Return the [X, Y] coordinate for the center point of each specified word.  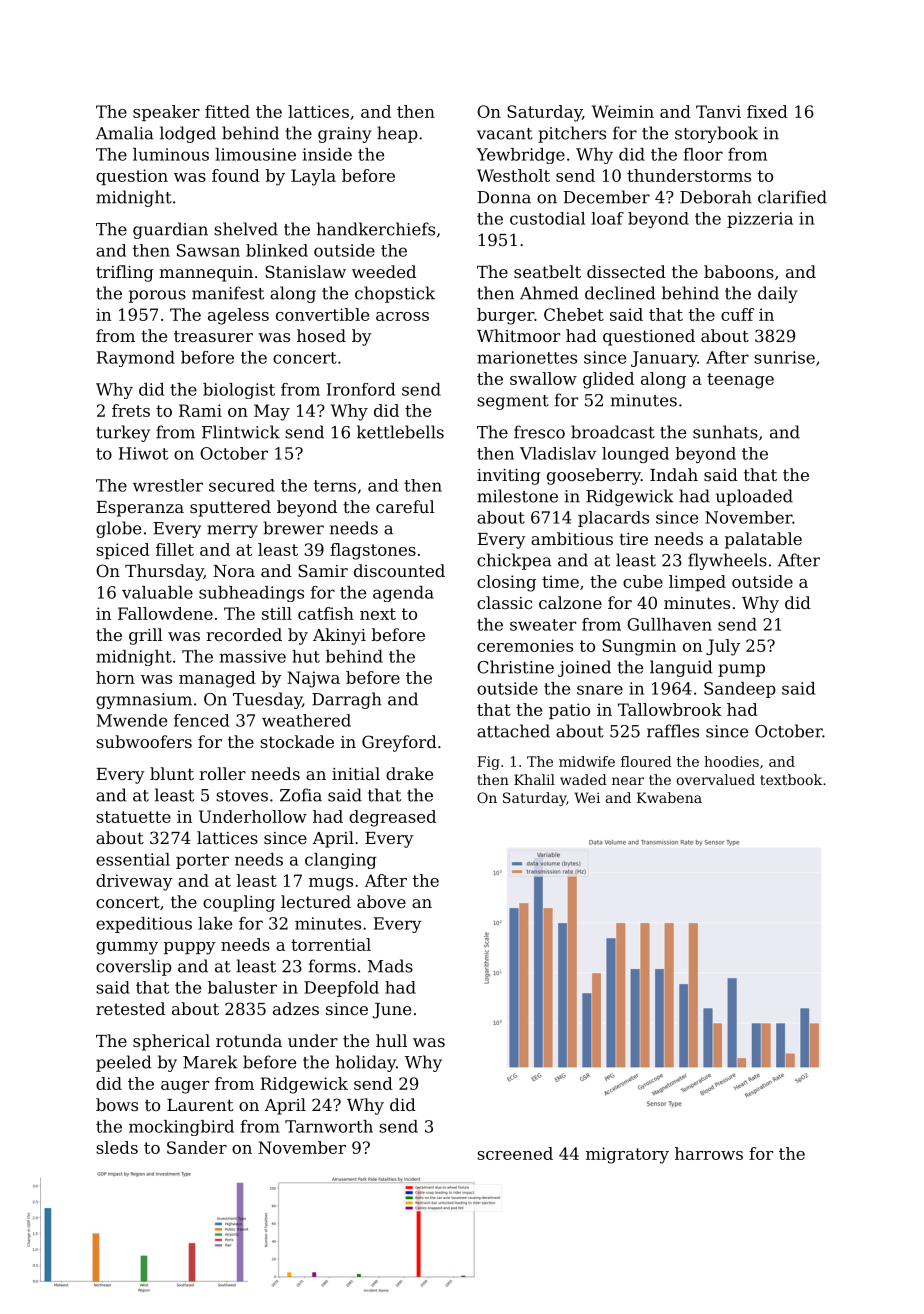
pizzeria [760, 220]
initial [356, 773]
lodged [188, 134]
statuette [133, 817]
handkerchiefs [376, 229]
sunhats [725, 432]
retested [130, 1008]
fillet [175, 549]
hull [391, 1040]
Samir [323, 570]
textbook [791, 779]
